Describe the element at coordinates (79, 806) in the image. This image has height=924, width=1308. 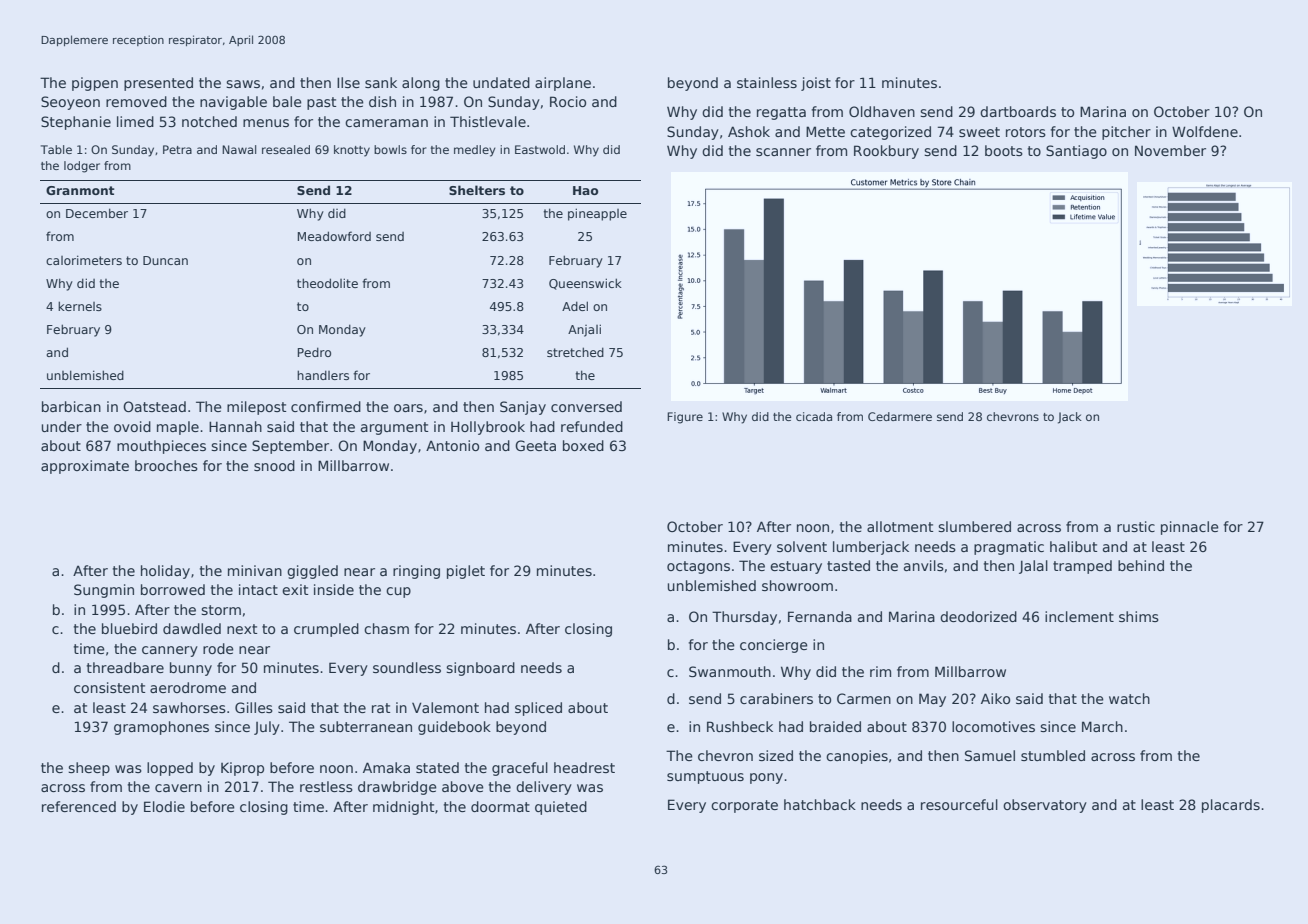
I see `referenced` at that location.
